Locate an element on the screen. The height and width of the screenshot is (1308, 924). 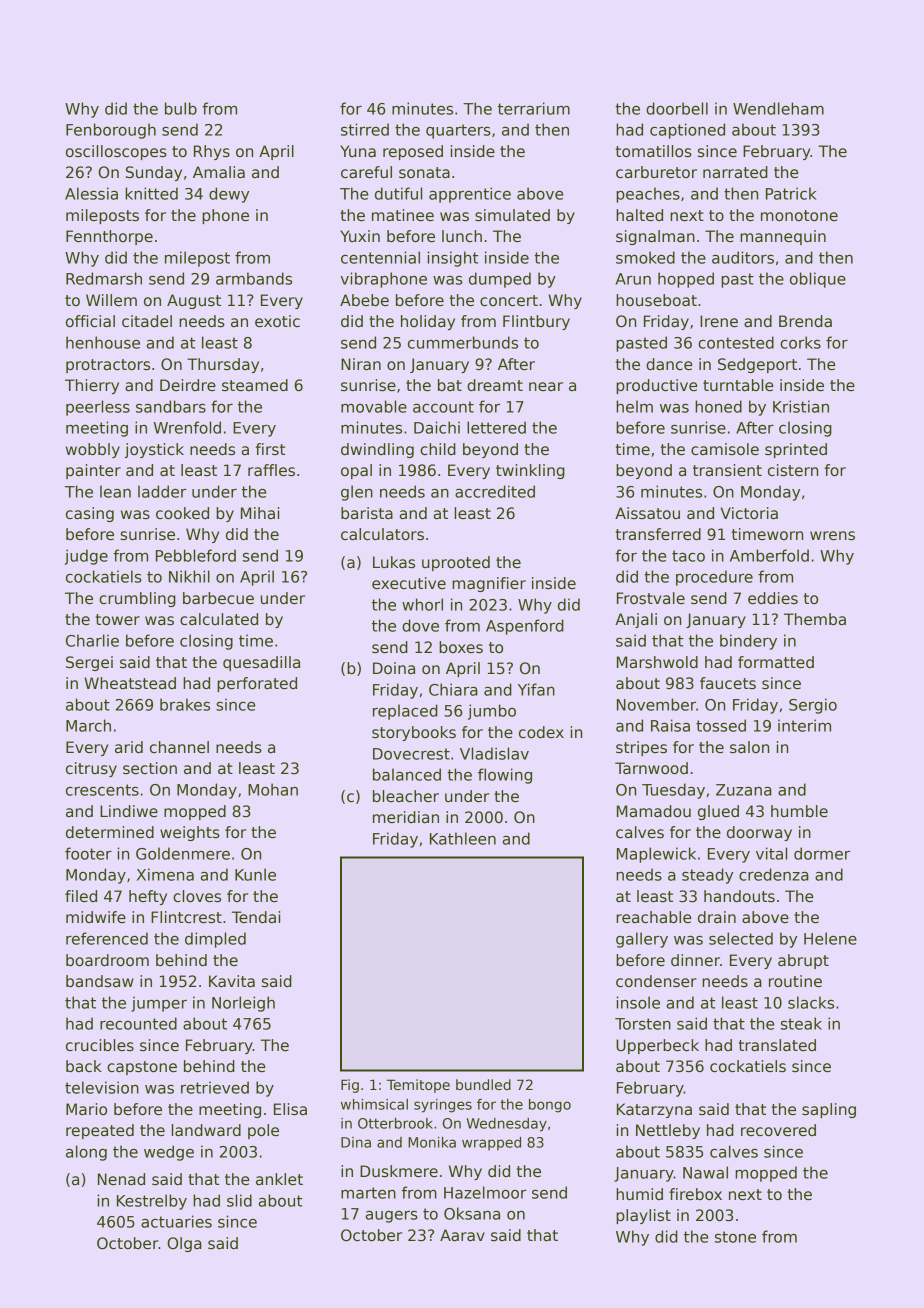
careful is located at coordinates (366, 172).
